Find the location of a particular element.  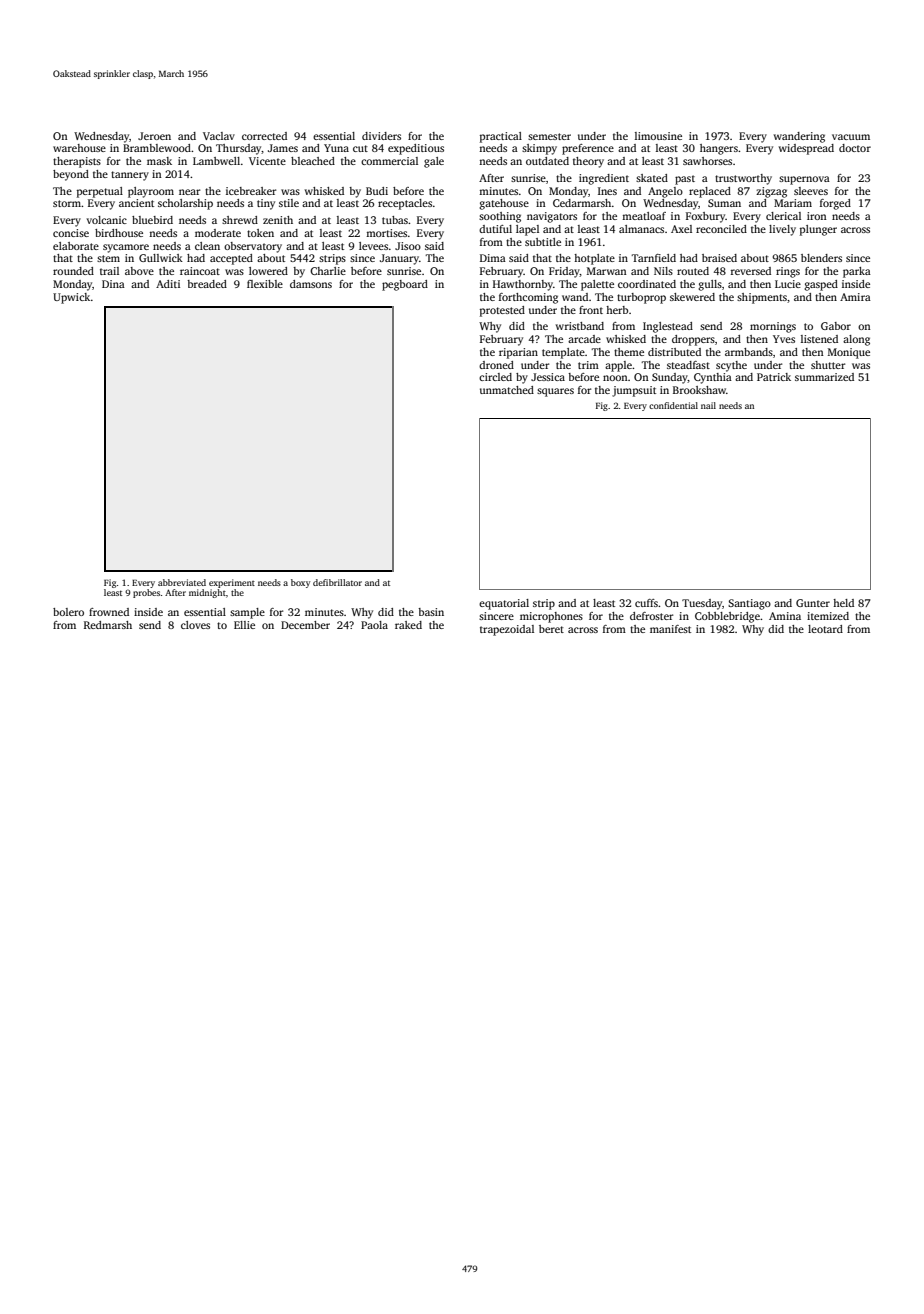

unmatched is located at coordinates (507, 390).
